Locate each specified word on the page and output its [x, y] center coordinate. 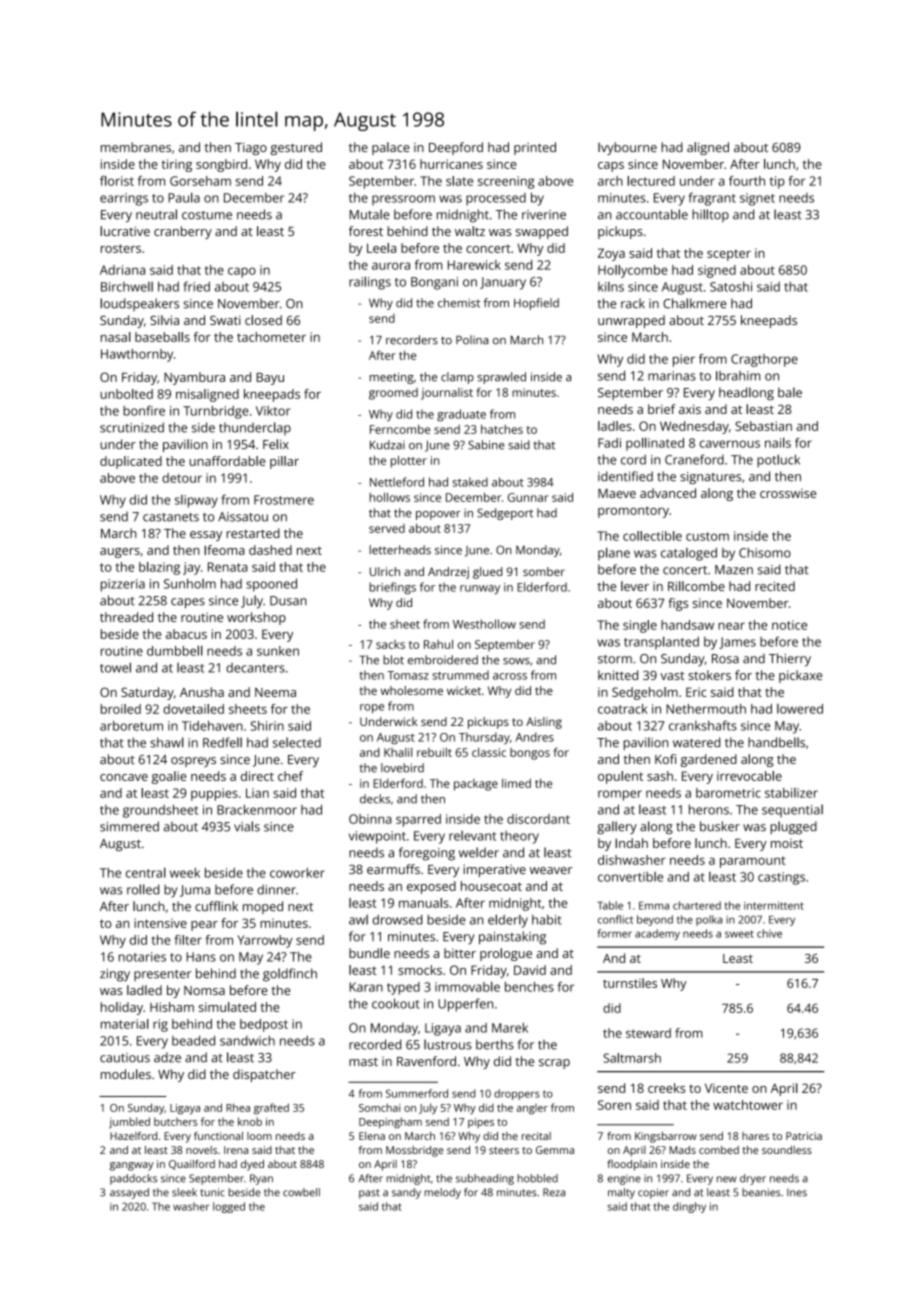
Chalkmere [695, 303]
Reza [554, 1192]
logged [229, 1207]
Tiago [251, 149]
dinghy [689, 1207]
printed [535, 148]
